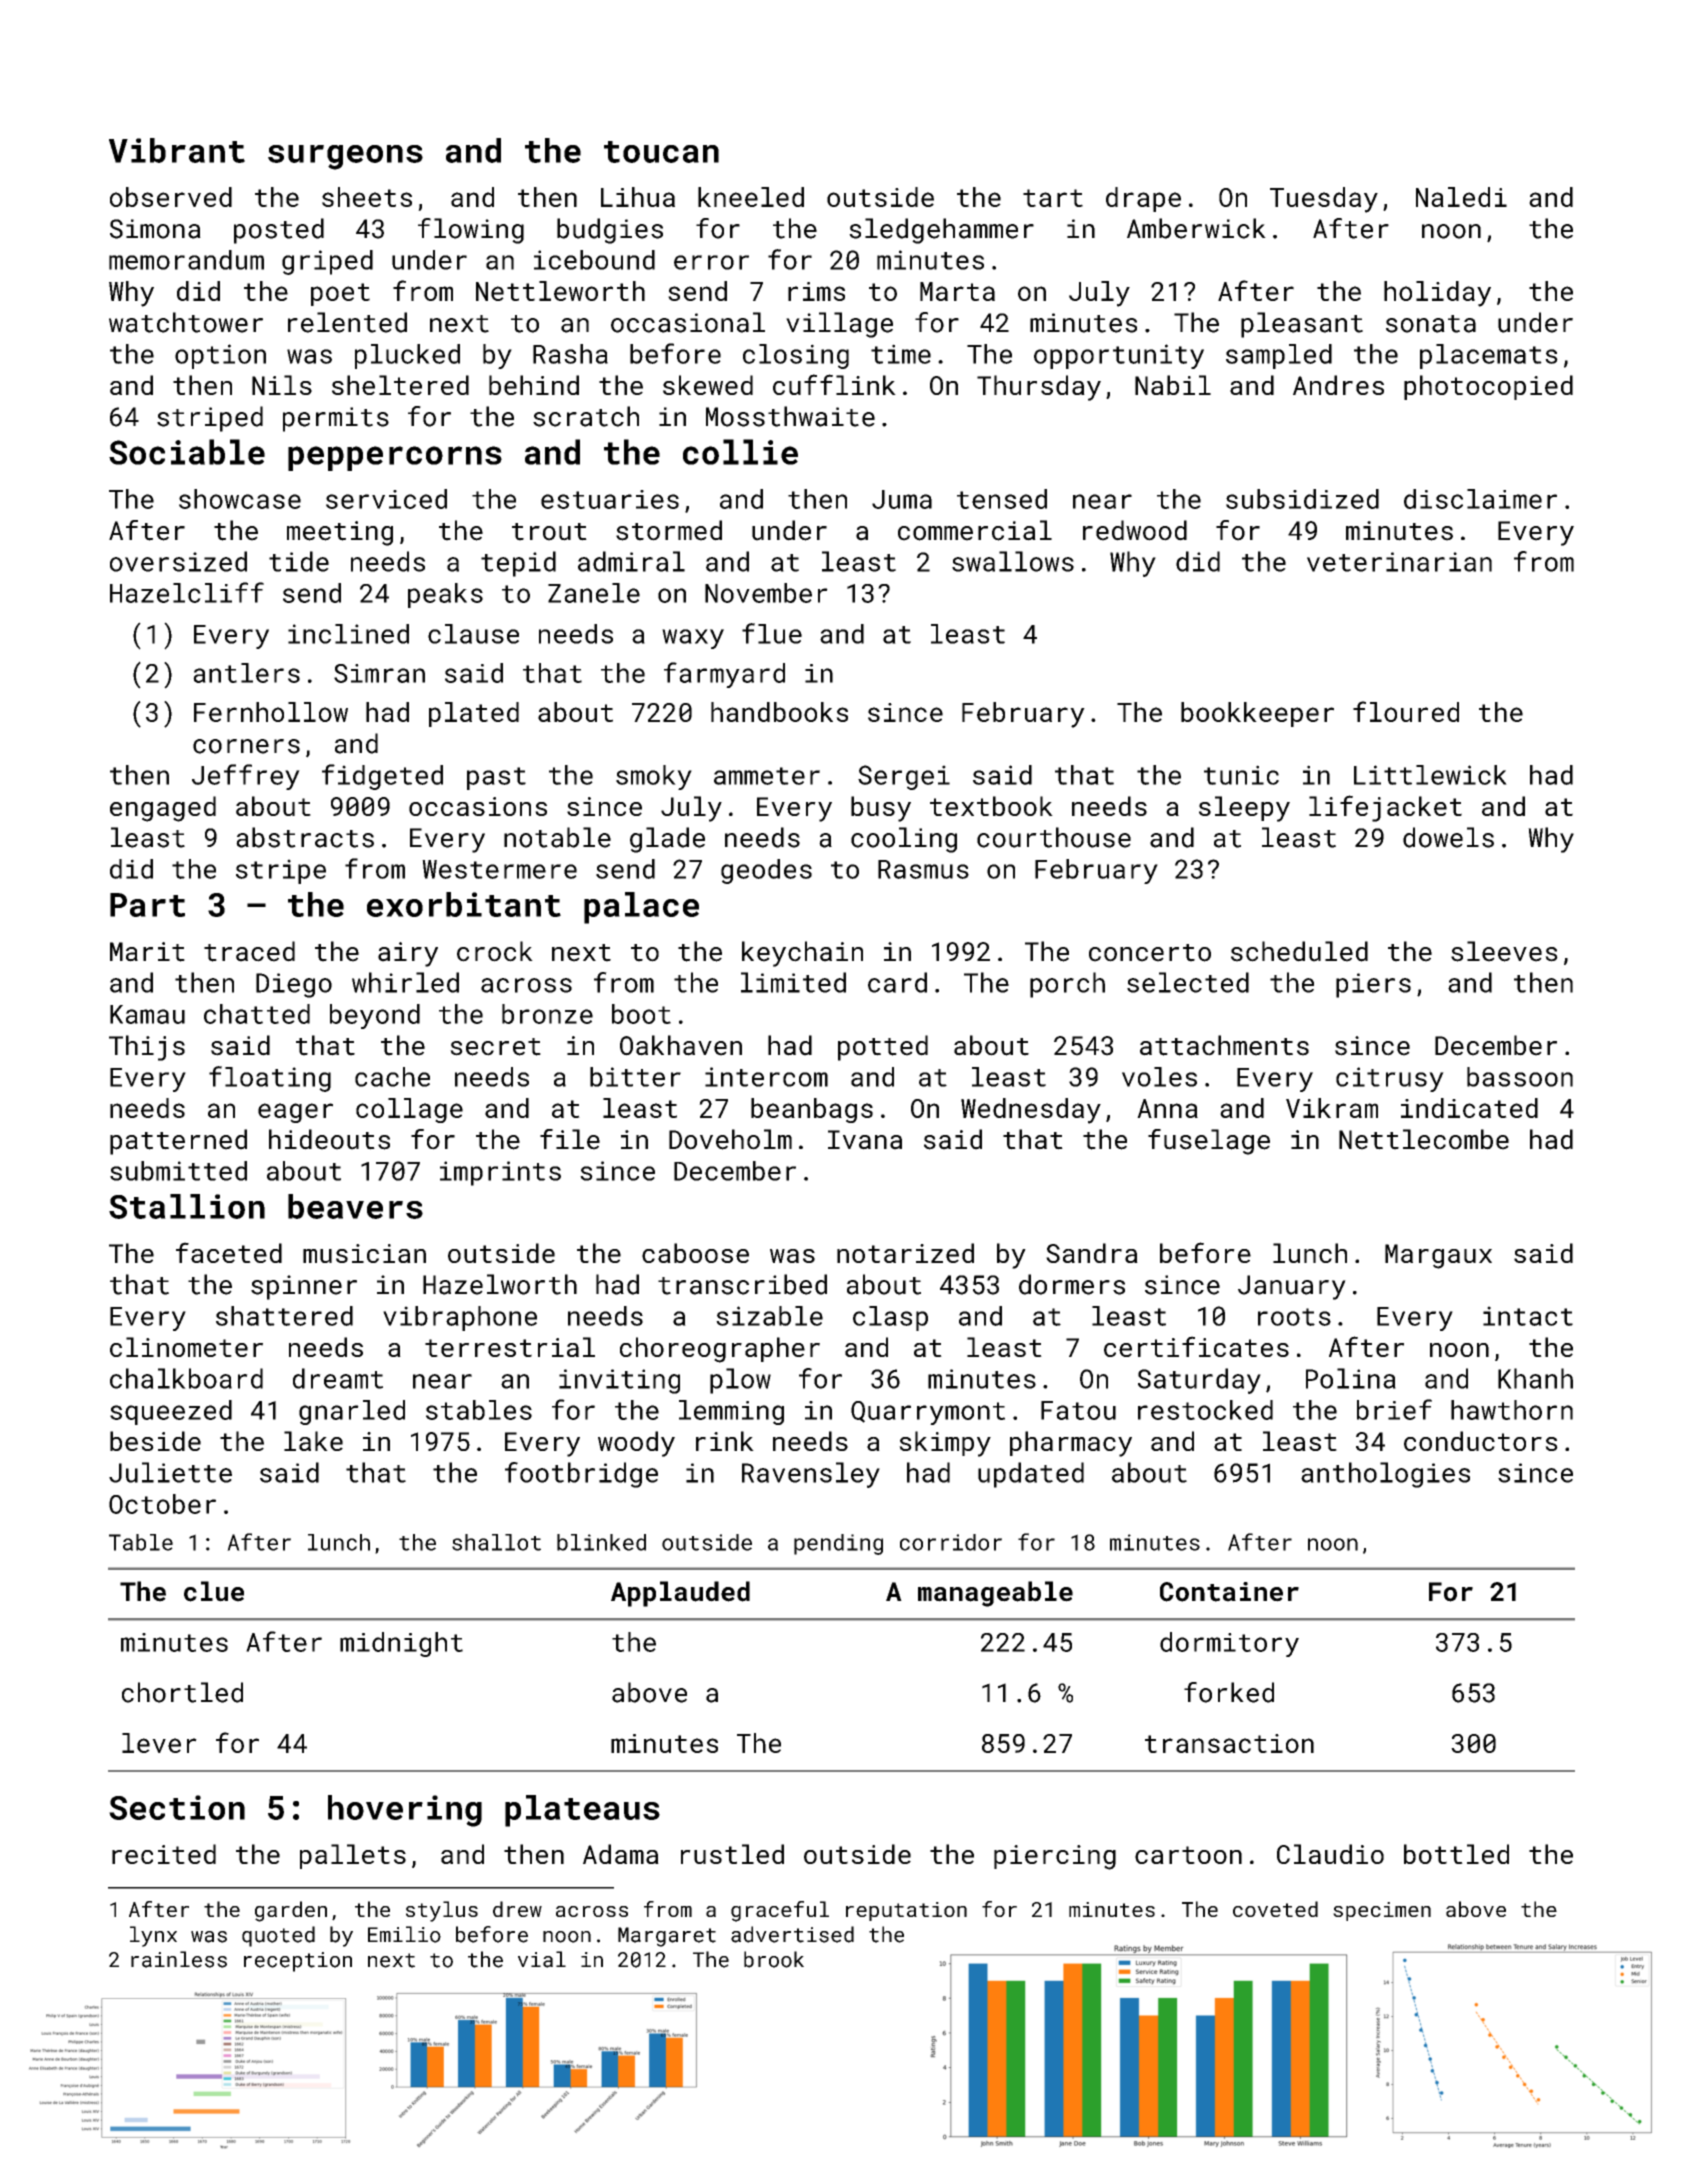 The width and height of the screenshot is (1683, 2178). What do you see at coordinates (906, 1911) in the screenshot?
I see `reputation` at bounding box center [906, 1911].
